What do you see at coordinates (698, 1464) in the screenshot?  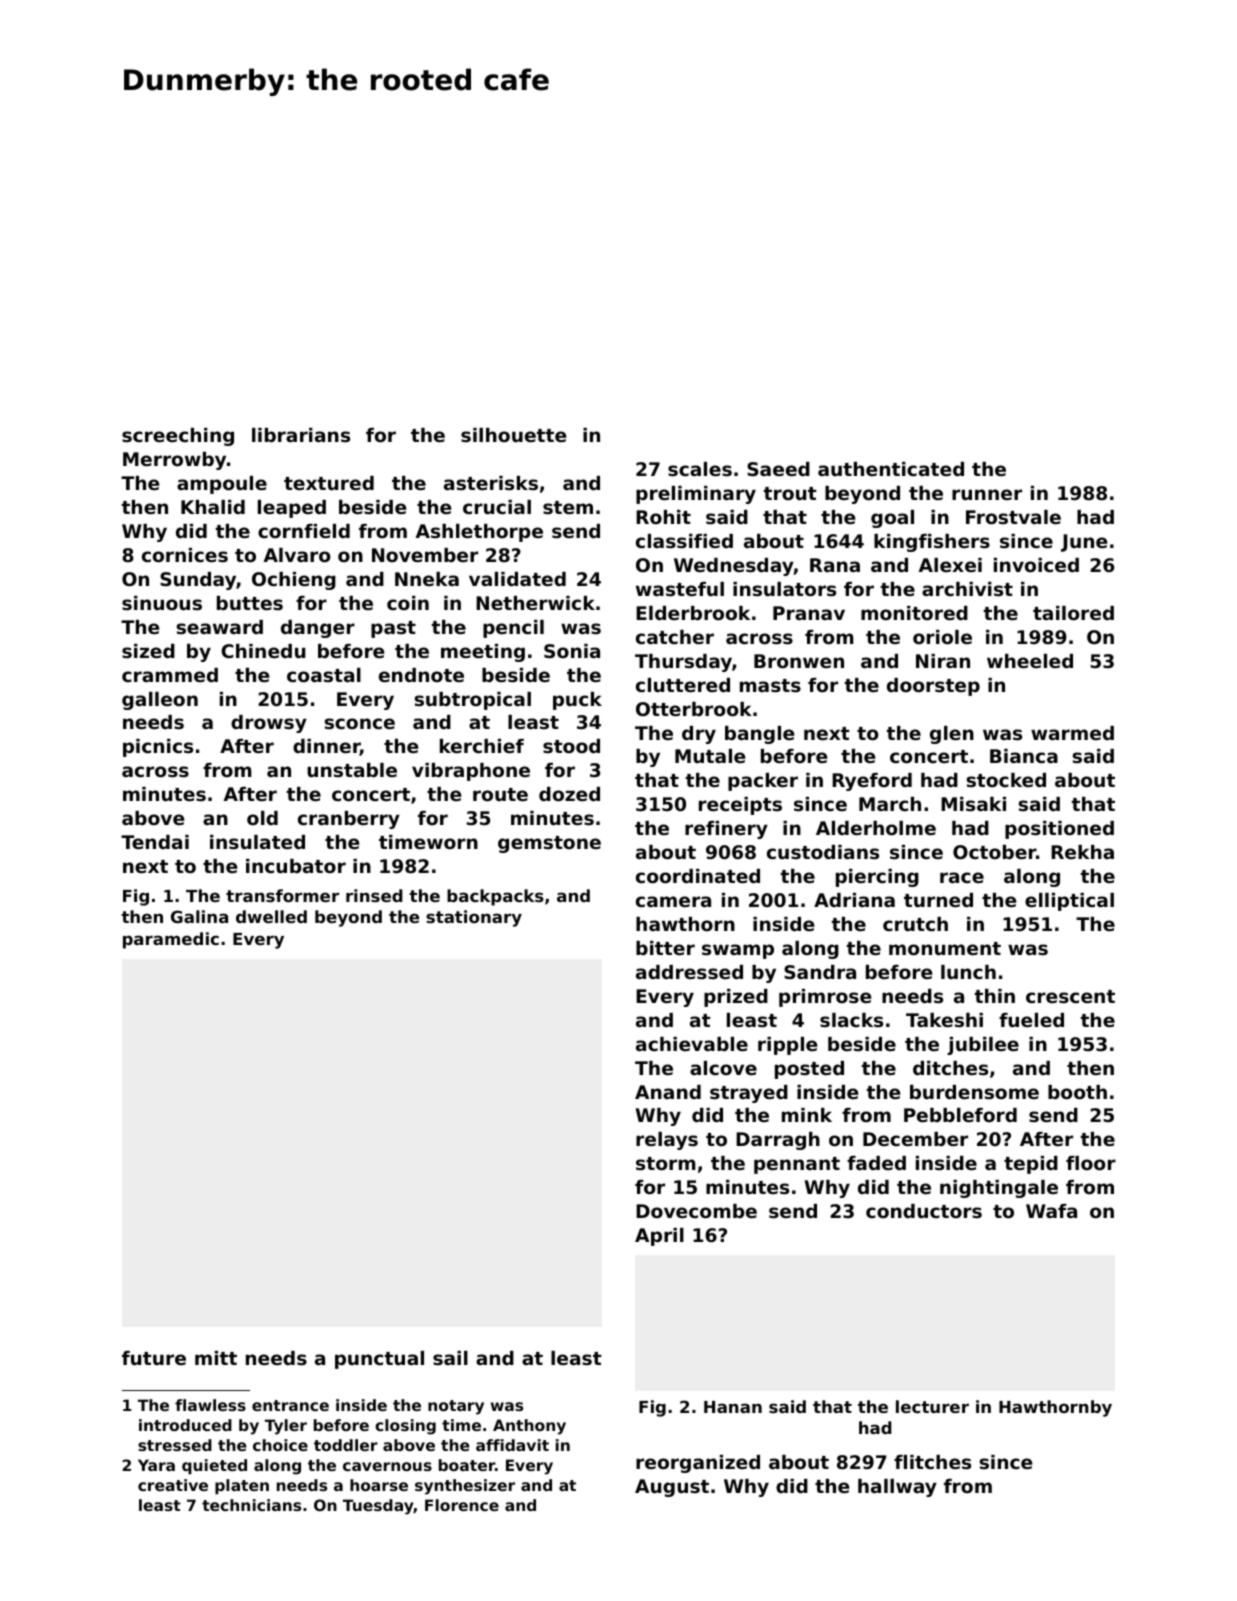 I see `reorganized` at bounding box center [698, 1464].
